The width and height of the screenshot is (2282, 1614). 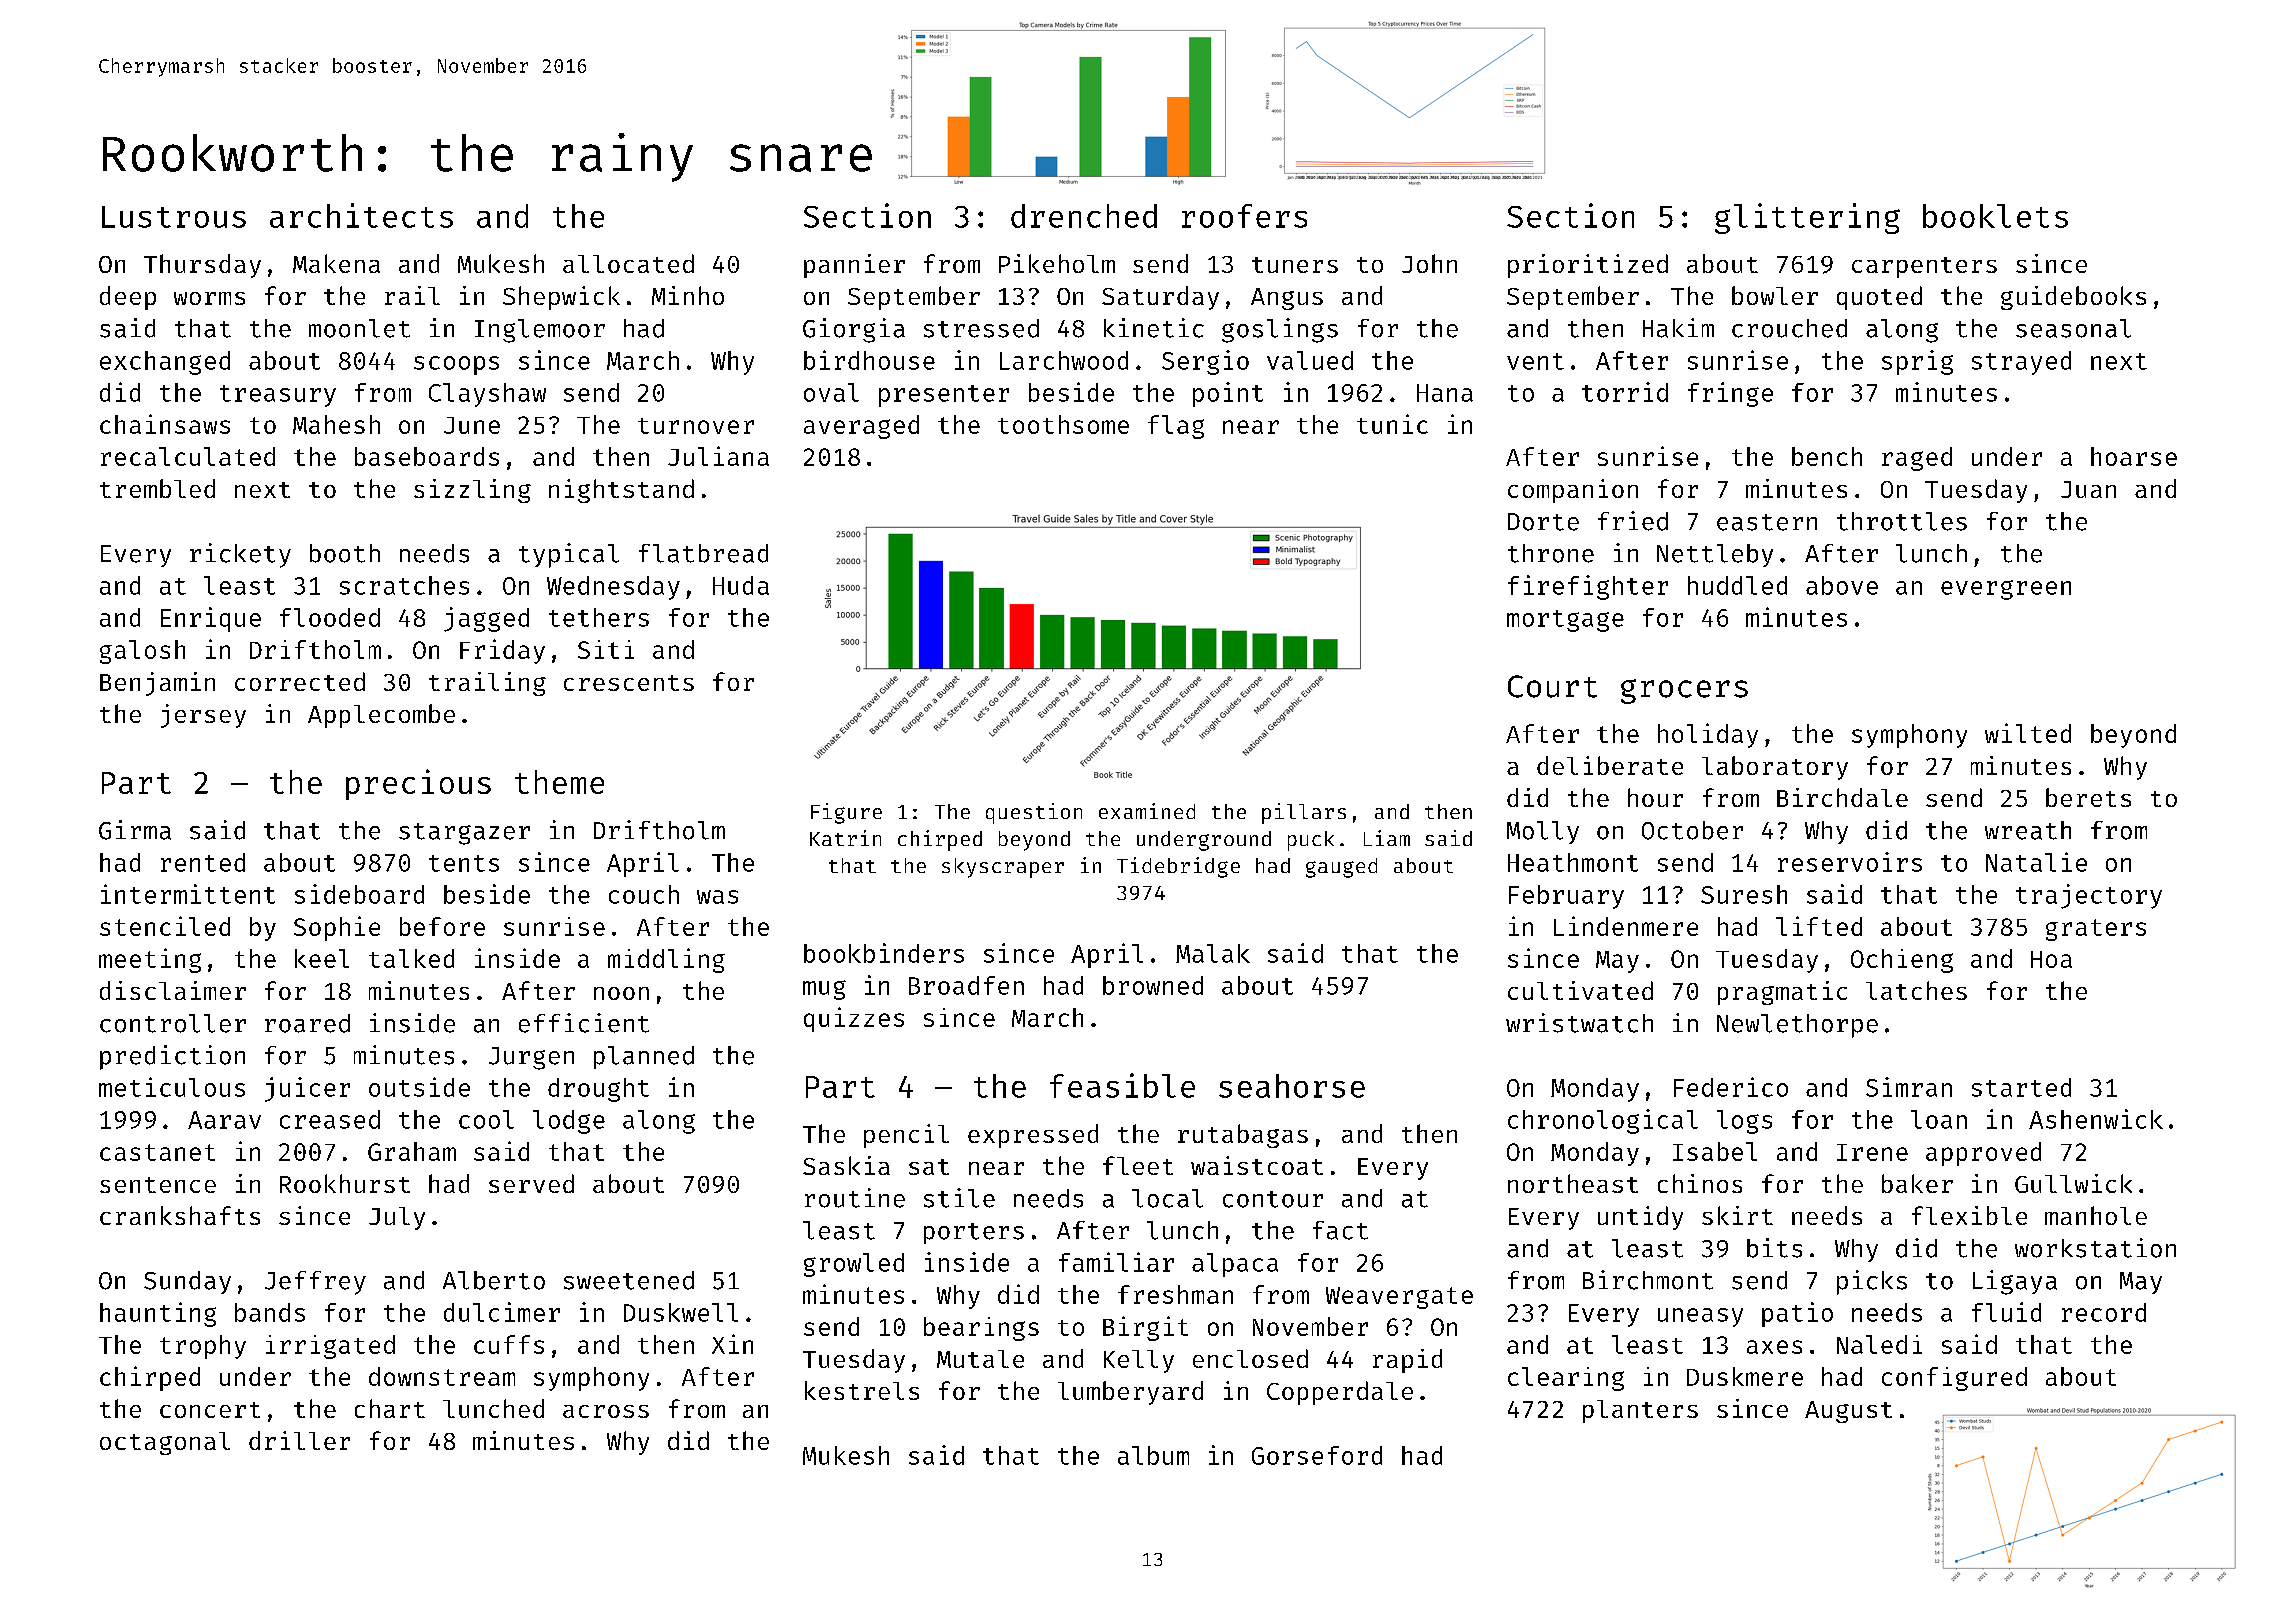 I want to click on Xin, so click(x=732, y=1344).
